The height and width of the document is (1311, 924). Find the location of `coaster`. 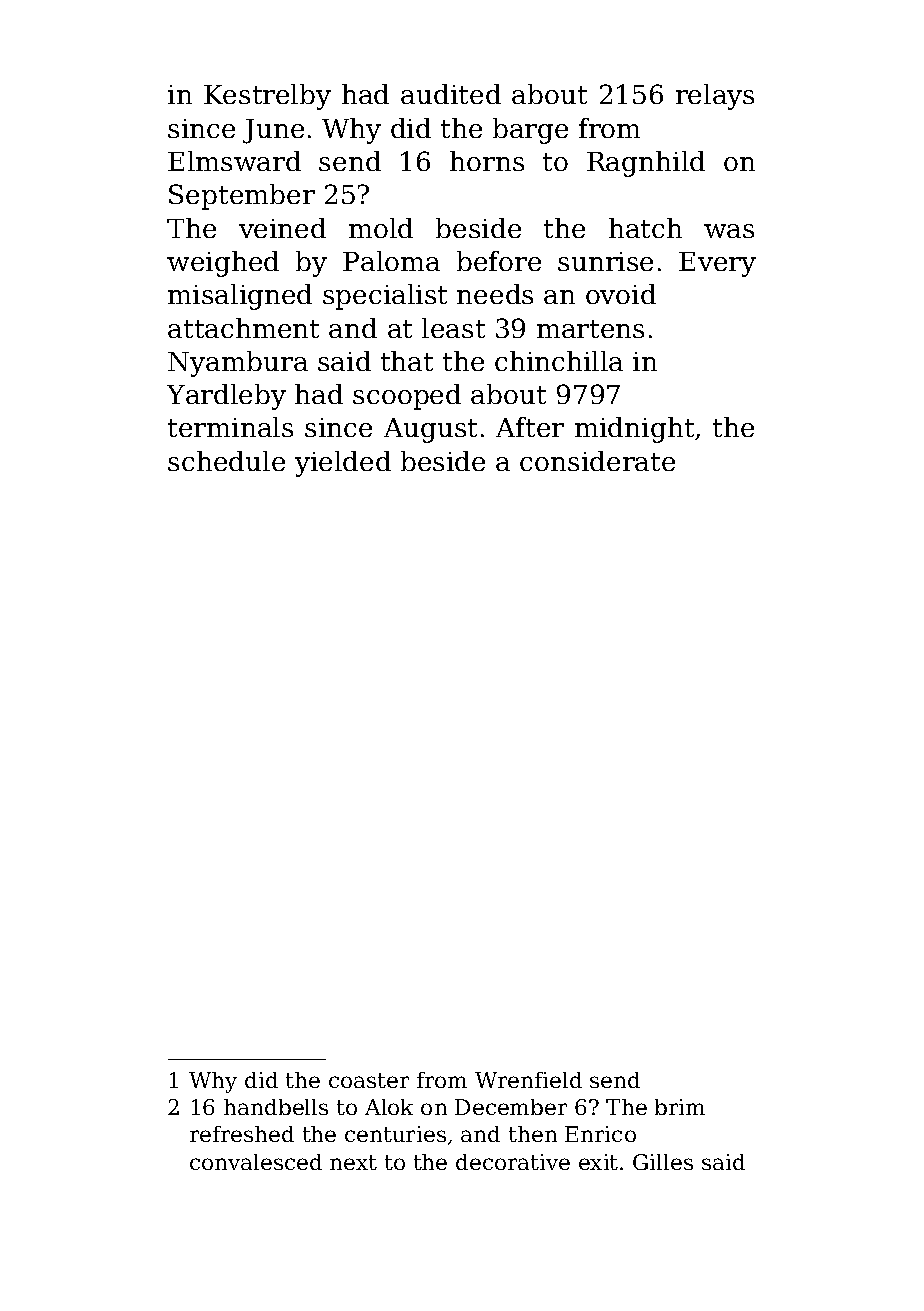

coaster is located at coordinates (369, 1080).
